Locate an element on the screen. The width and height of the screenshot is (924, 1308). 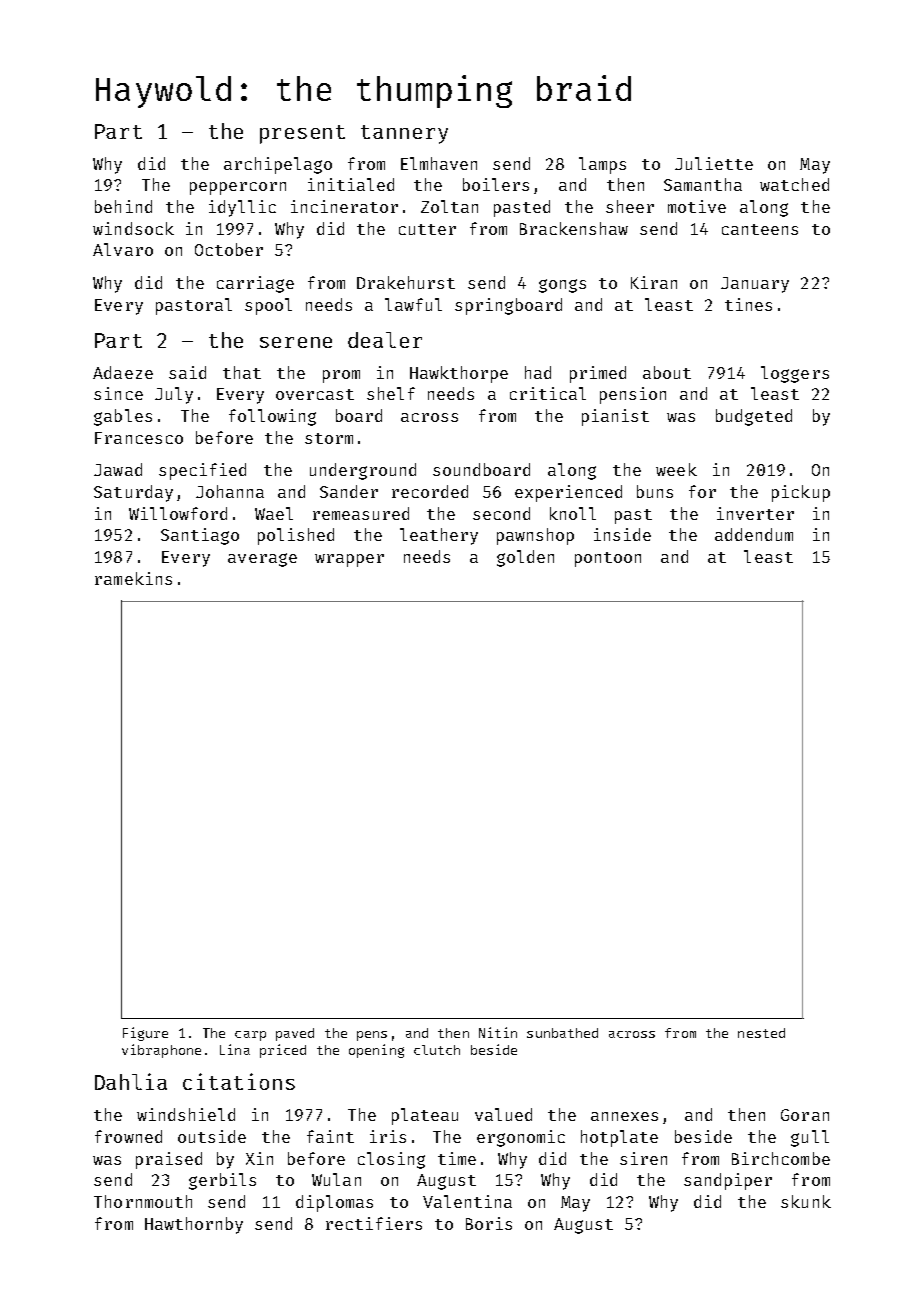
Thornmouth is located at coordinates (143, 1201).
